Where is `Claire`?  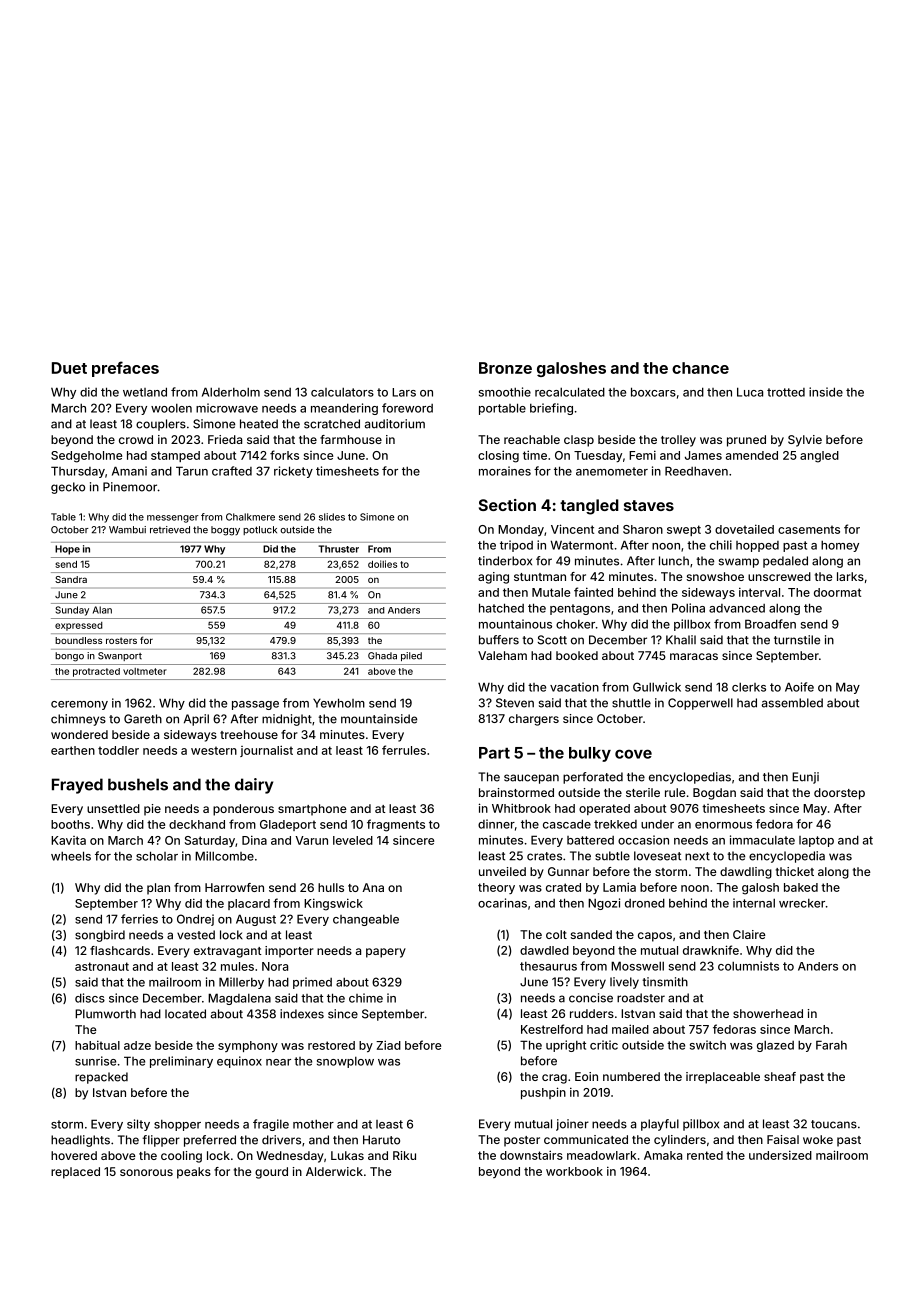
Claire is located at coordinates (749, 934).
